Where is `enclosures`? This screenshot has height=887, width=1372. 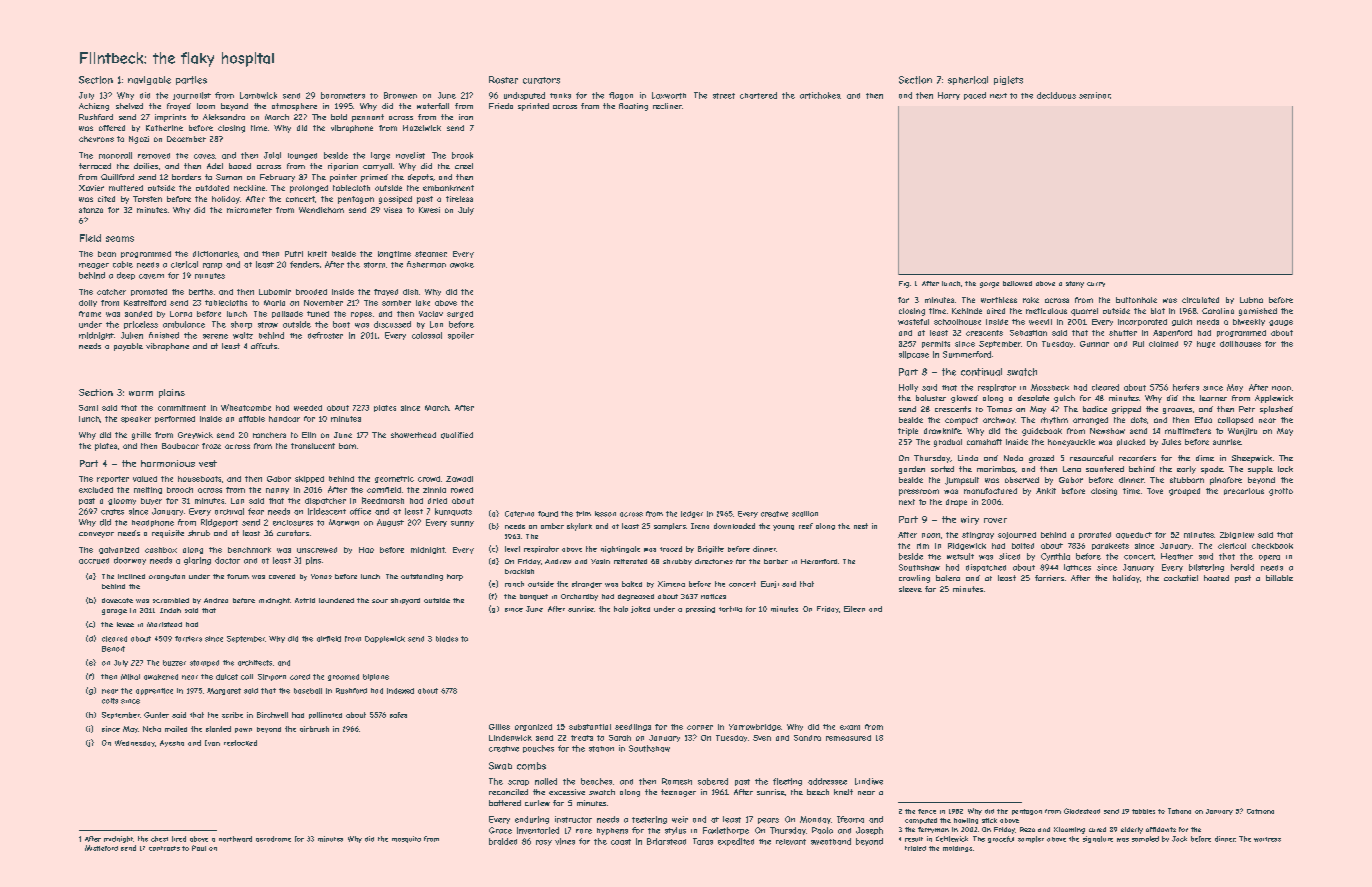
enclosures is located at coordinates (293, 523).
